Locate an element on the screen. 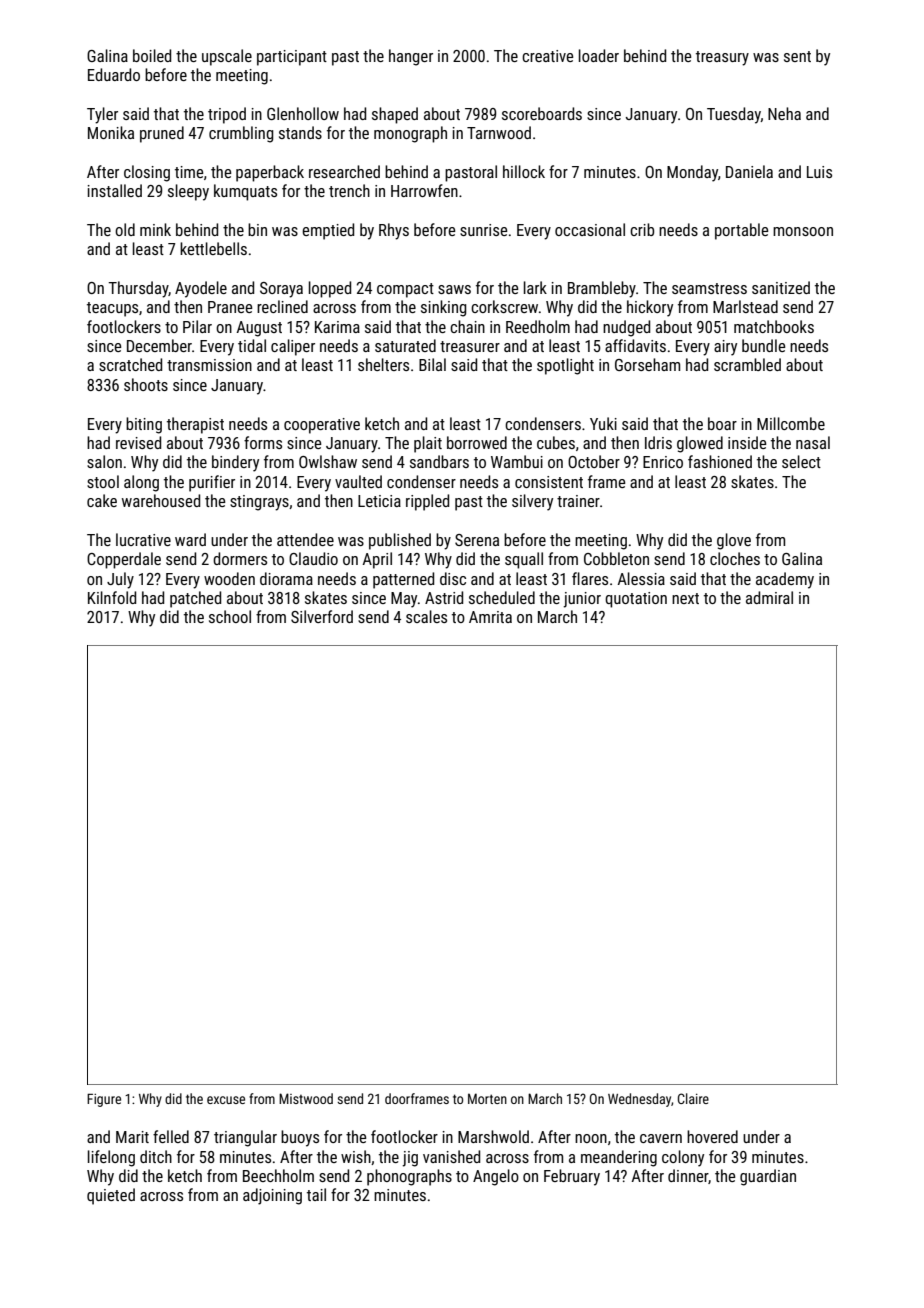 Image resolution: width=924 pixels, height=1308 pixels. monograph is located at coordinates (410, 134).
